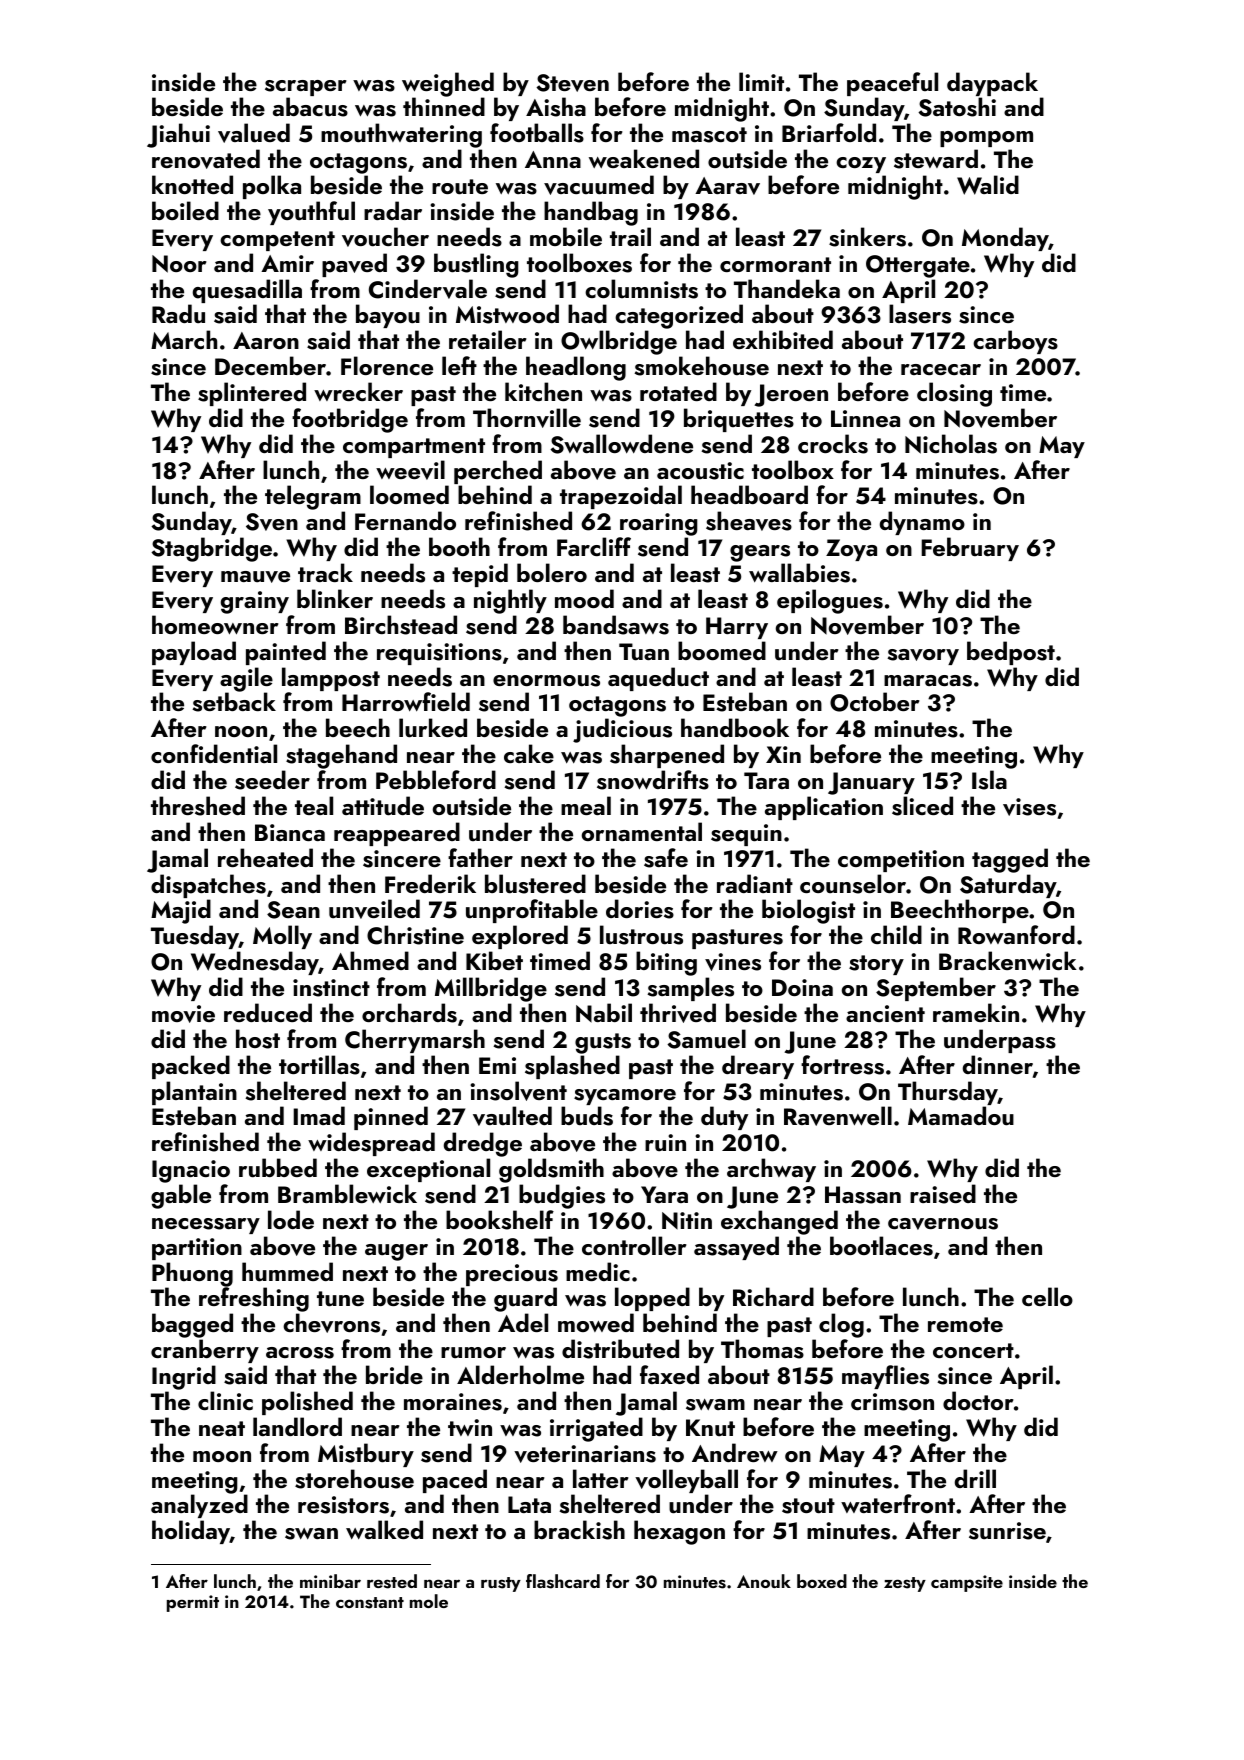 This screenshot has height=1760, width=1244. What do you see at coordinates (370, 1603) in the screenshot?
I see `constant` at bounding box center [370, 1603].
